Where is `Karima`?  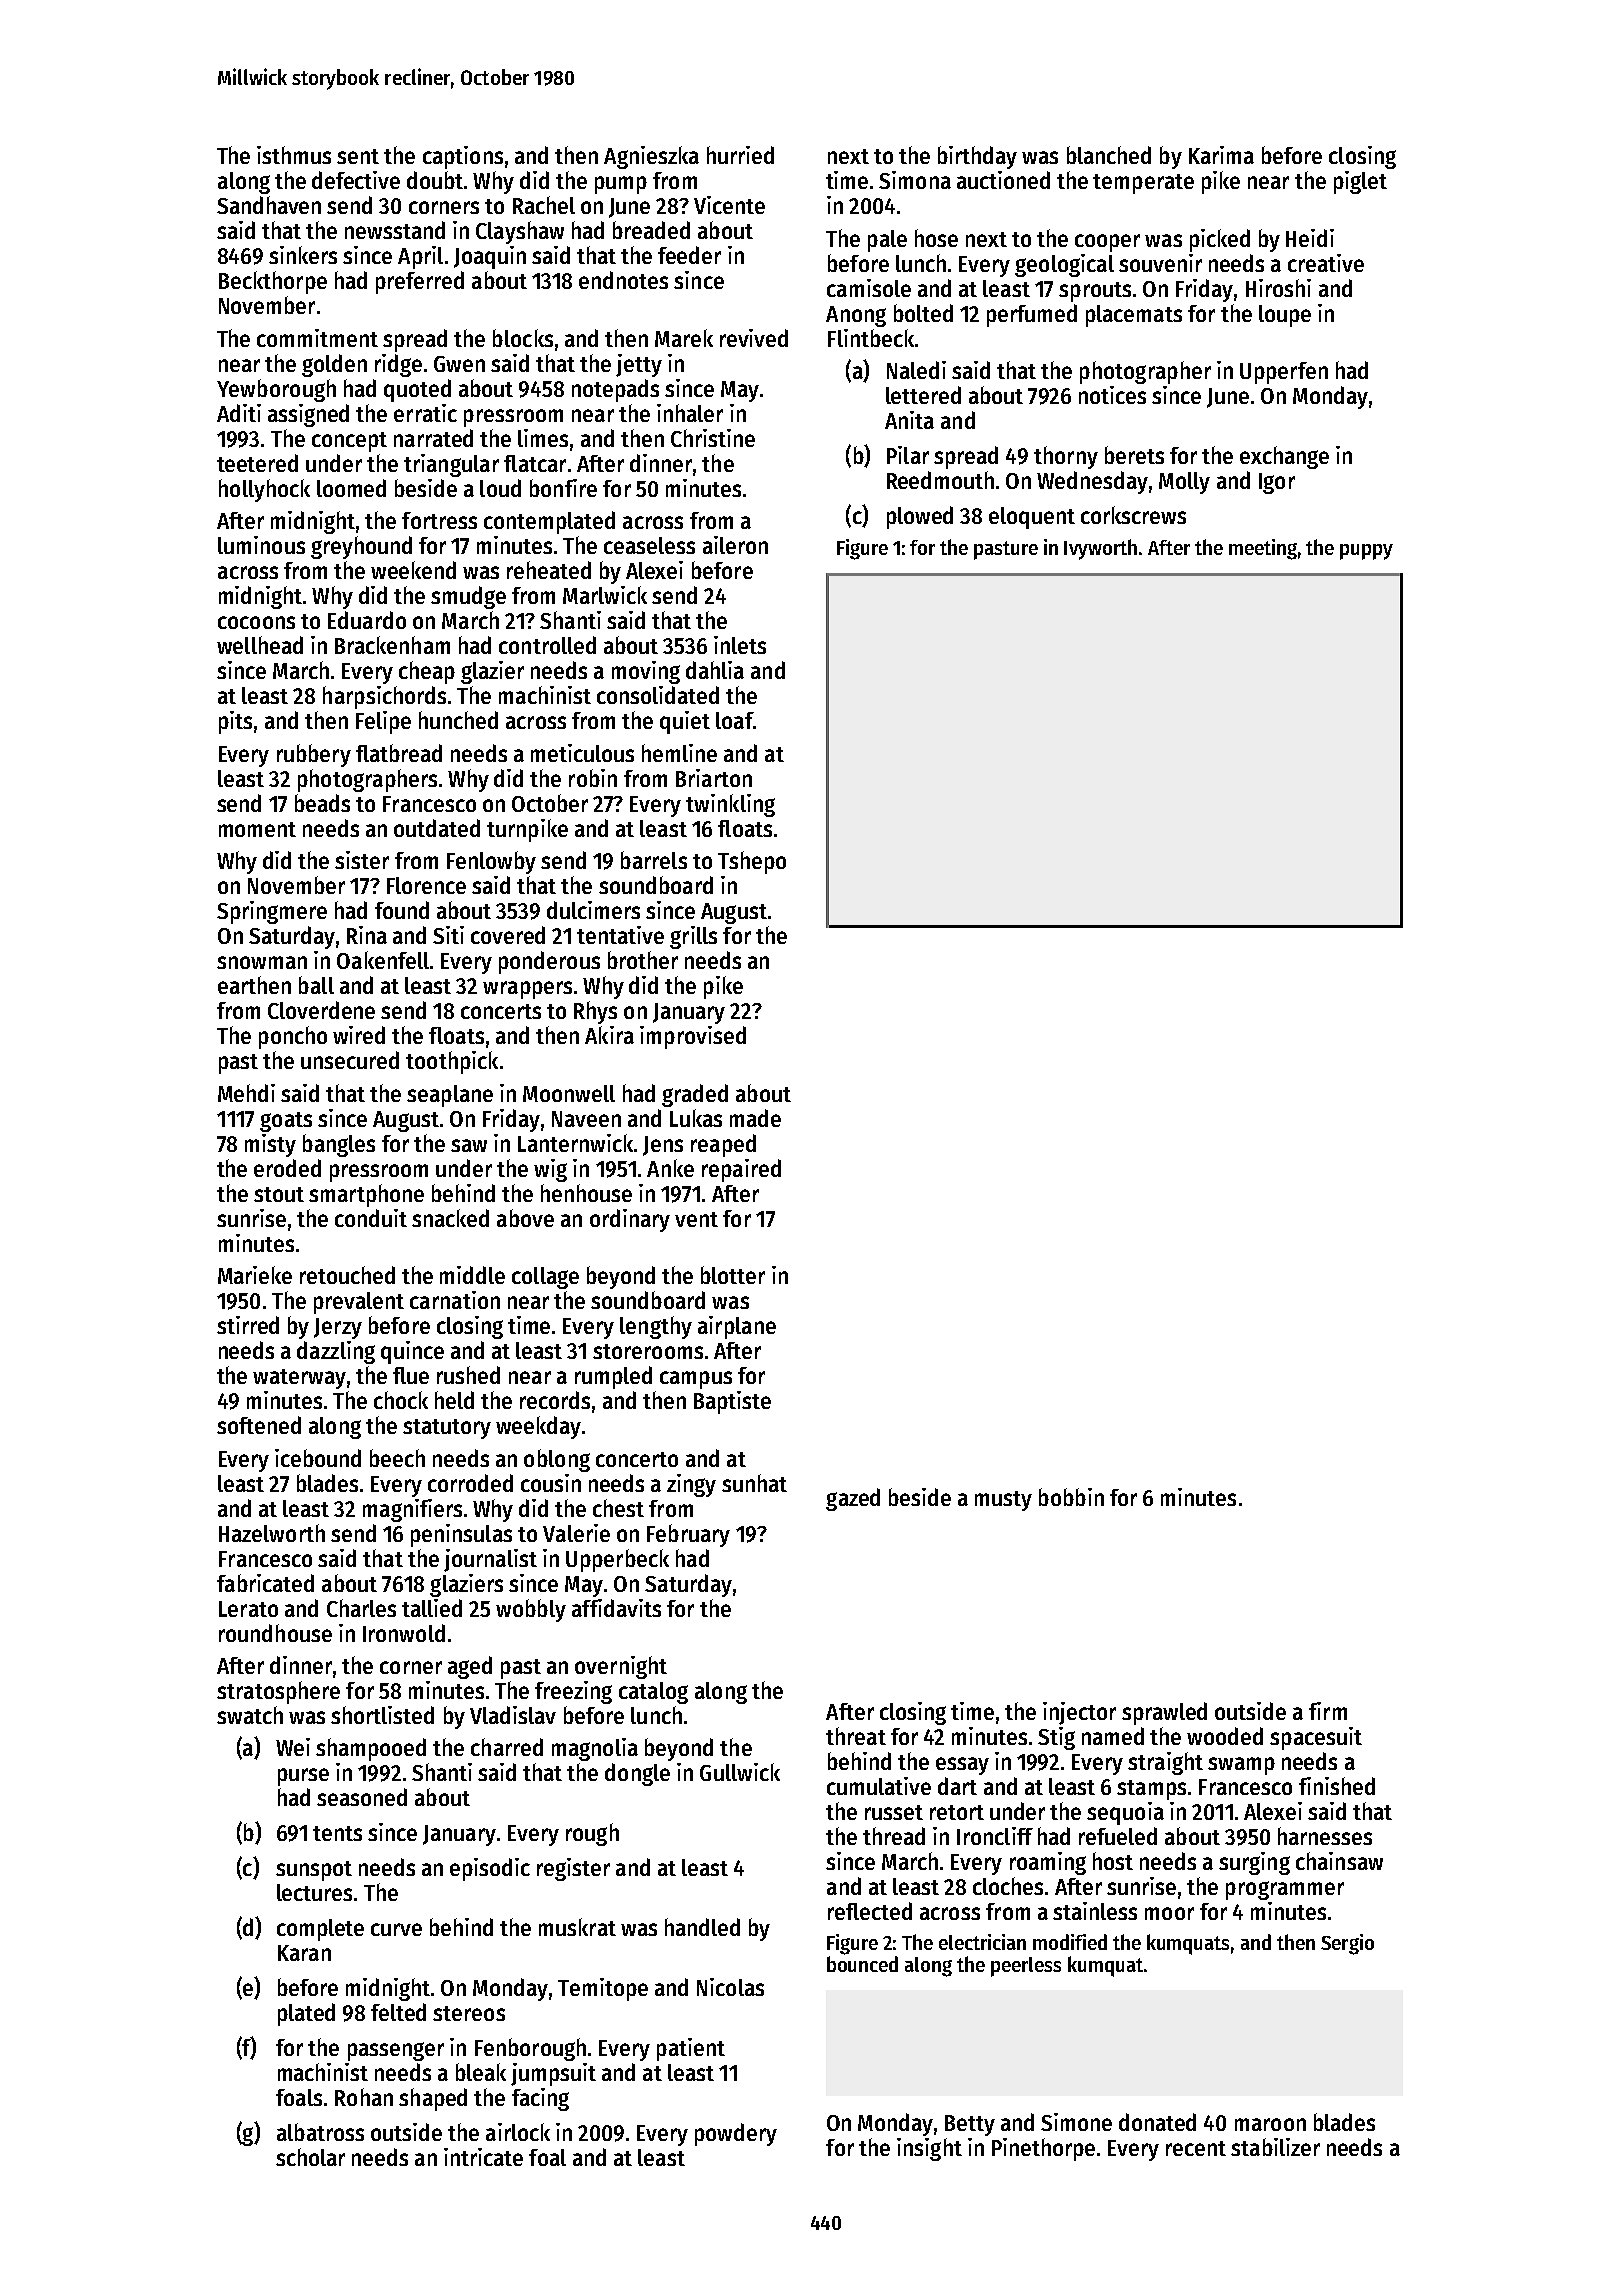 Karima is located at coordinates (1221, 155).
